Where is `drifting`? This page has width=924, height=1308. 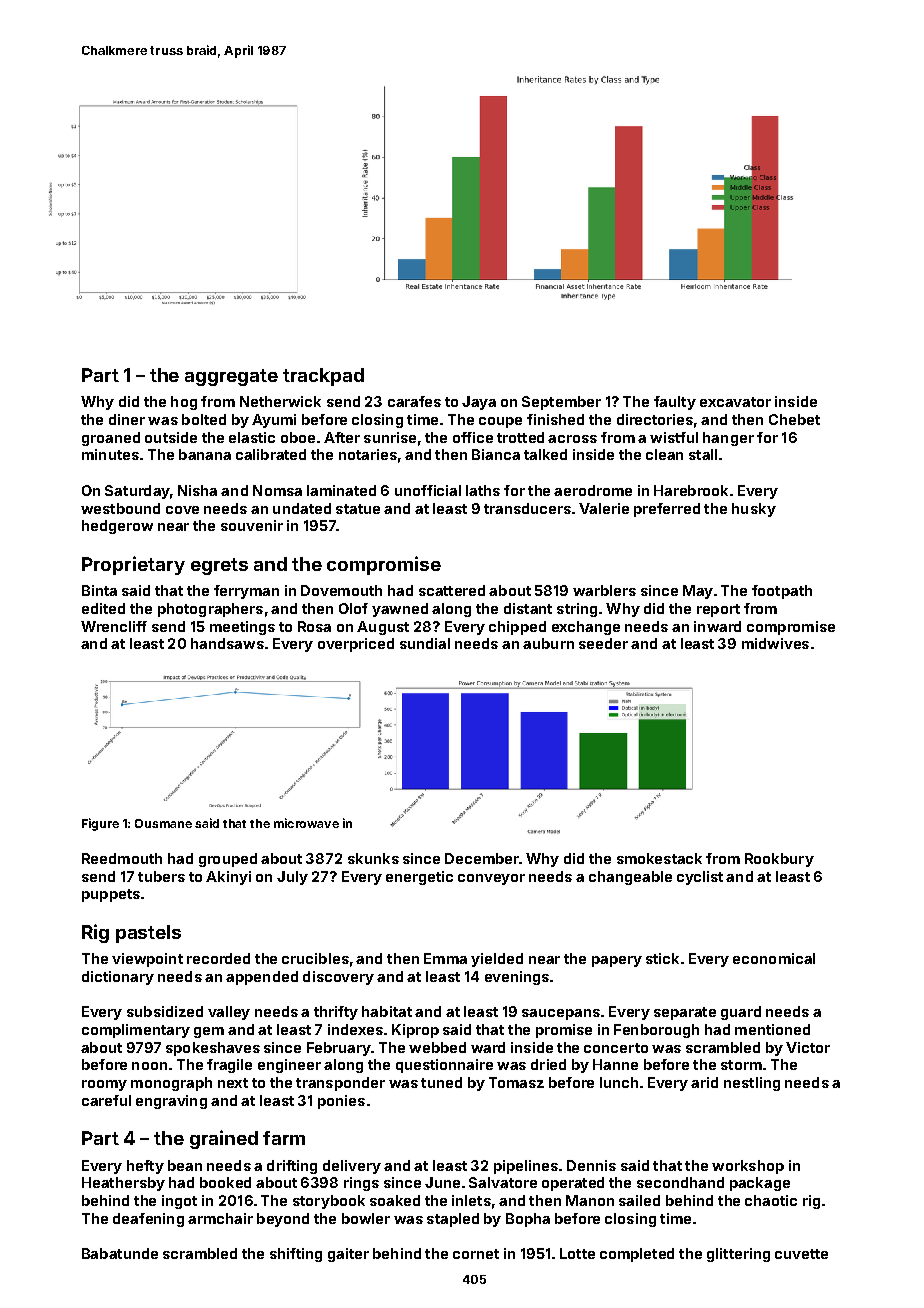
drifting is located at coordinates (292, 1167).
